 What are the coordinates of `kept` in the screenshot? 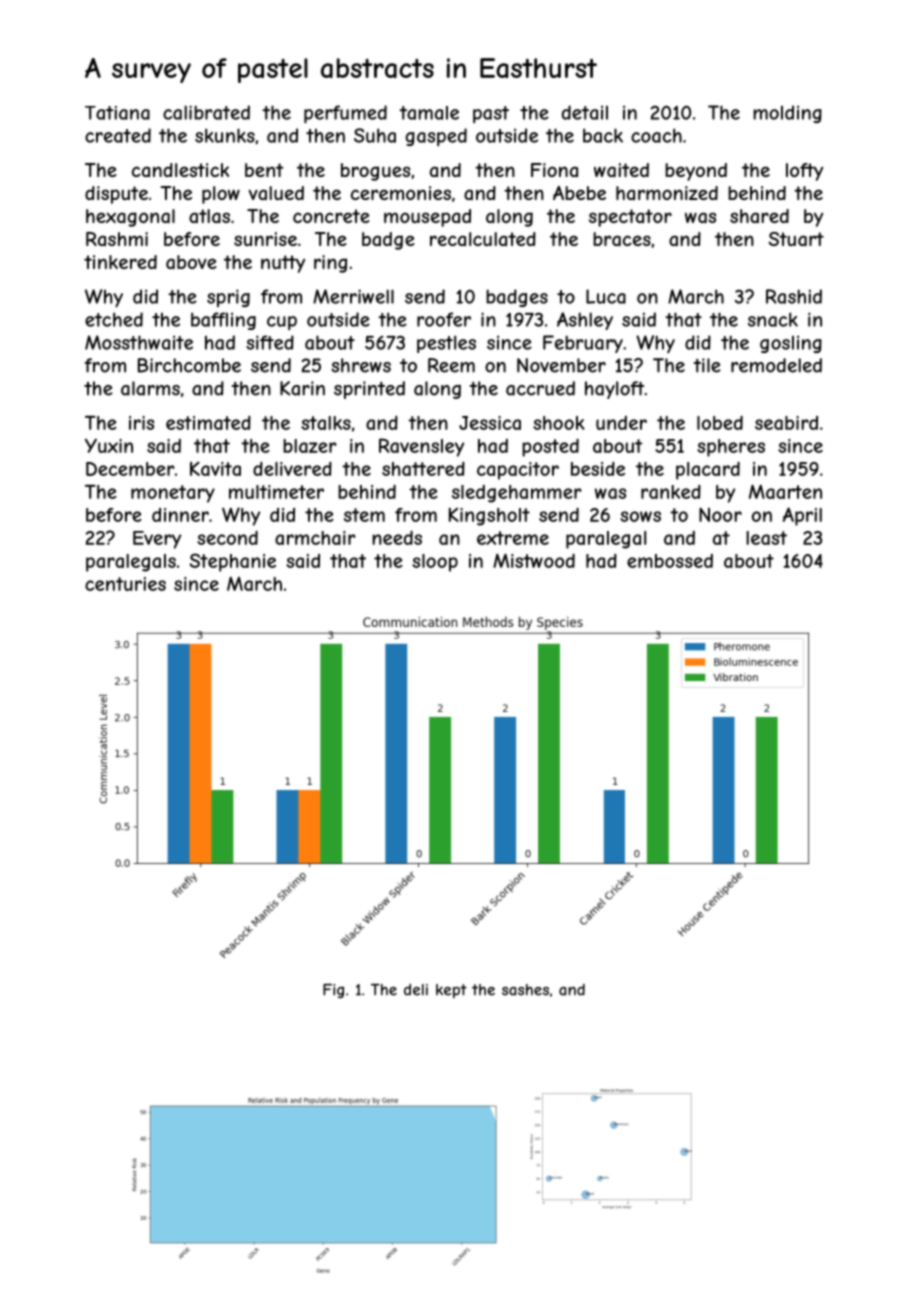 It's located at (451, 991).
